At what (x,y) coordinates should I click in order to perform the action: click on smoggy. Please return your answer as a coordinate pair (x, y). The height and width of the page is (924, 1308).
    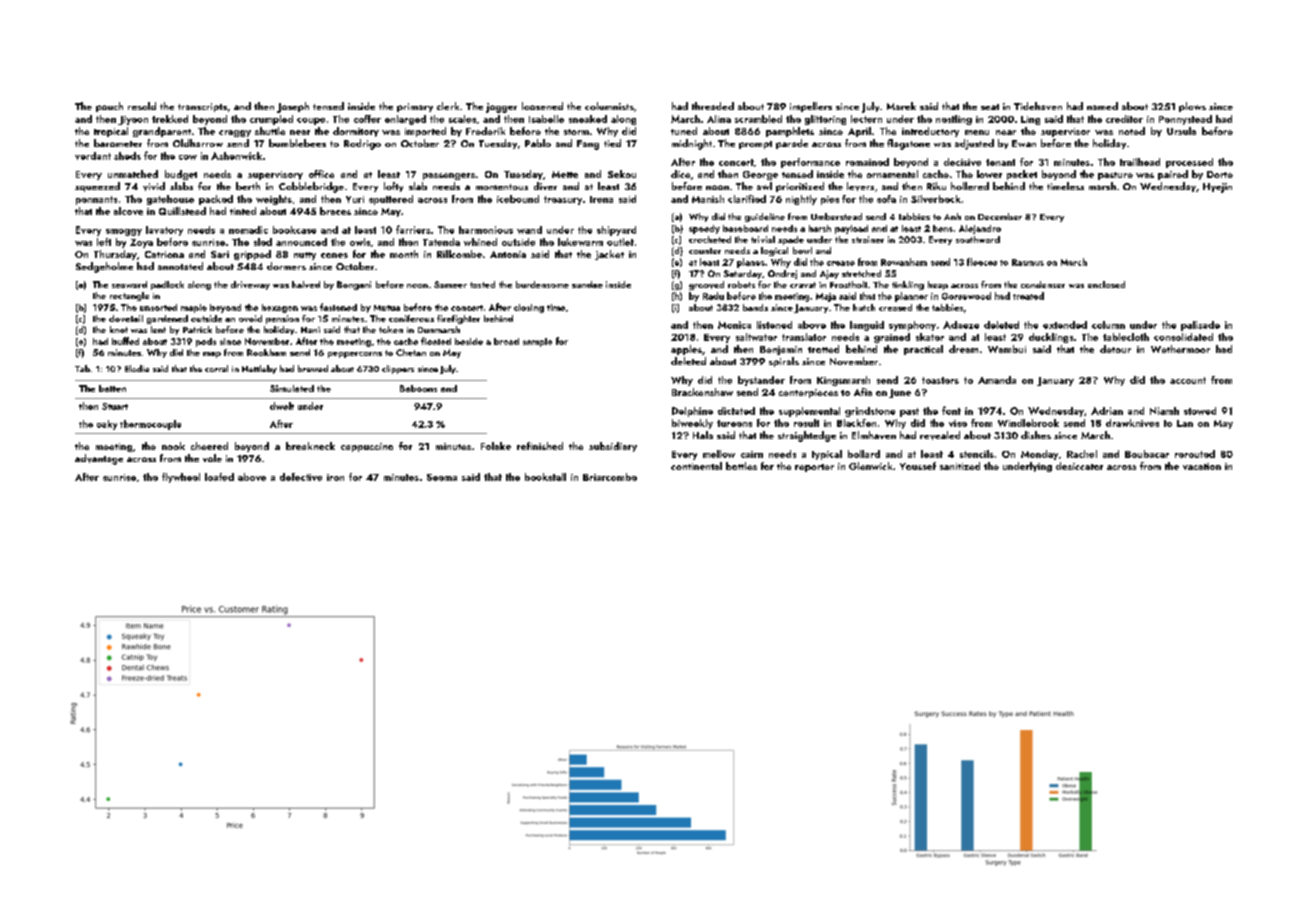
    Looking at the image, I should click on (124, 232).
